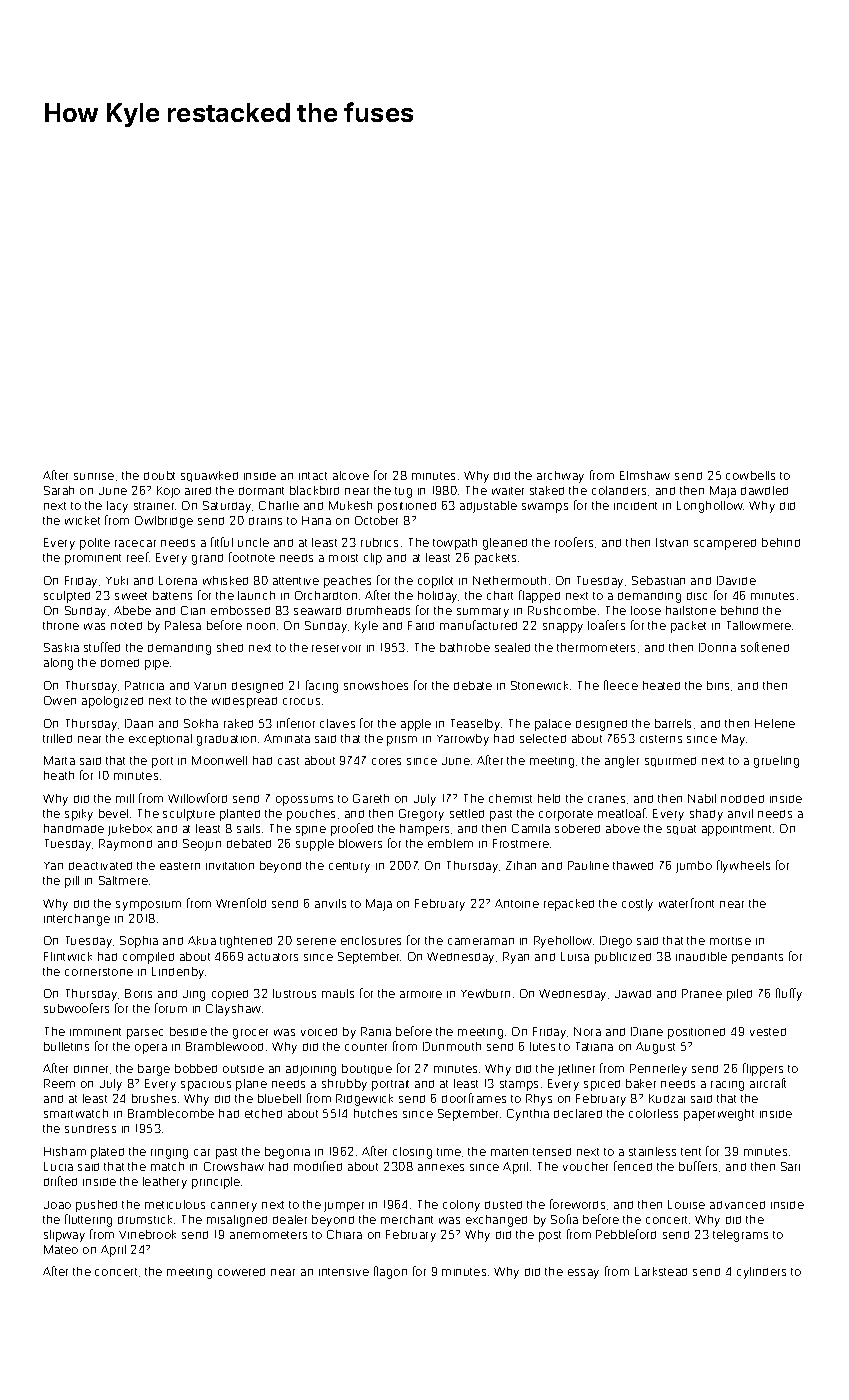 This page has width=849, height=1400. What do you see at coordinates (67, 597) in the page?
I see `sculpted` at bounding box center [67, 597].
